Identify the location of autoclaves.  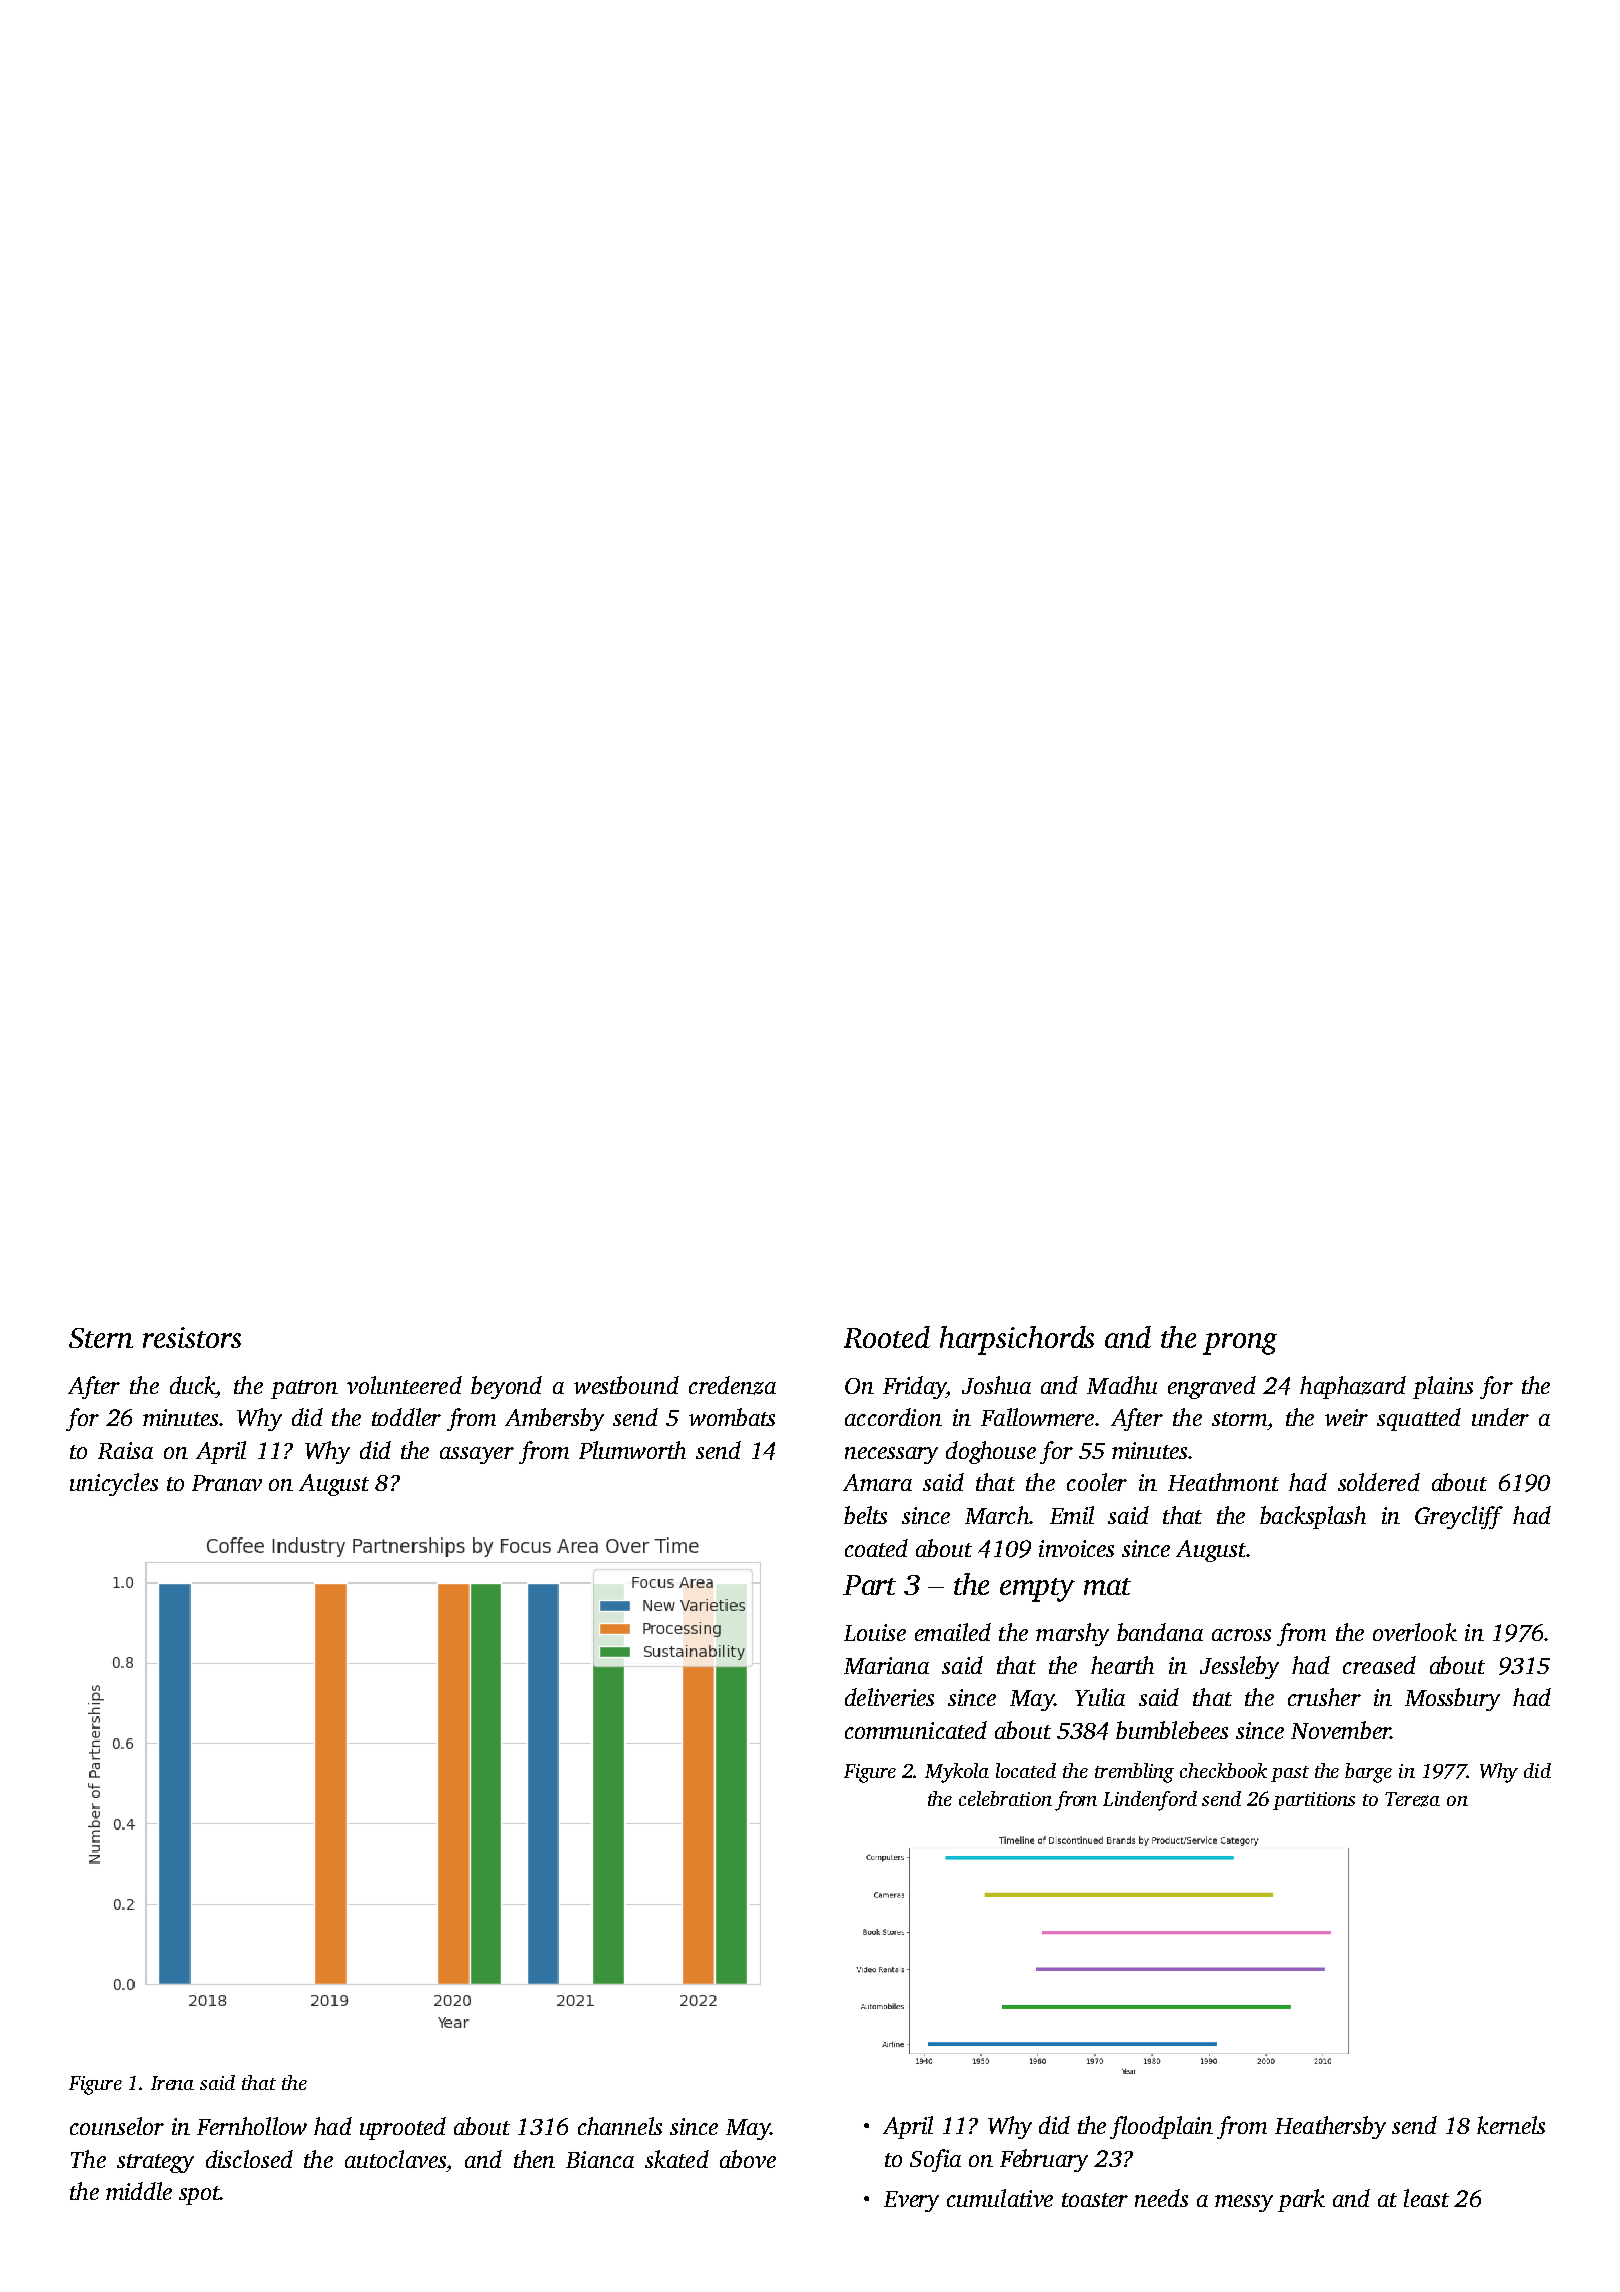
(395, 2159).
